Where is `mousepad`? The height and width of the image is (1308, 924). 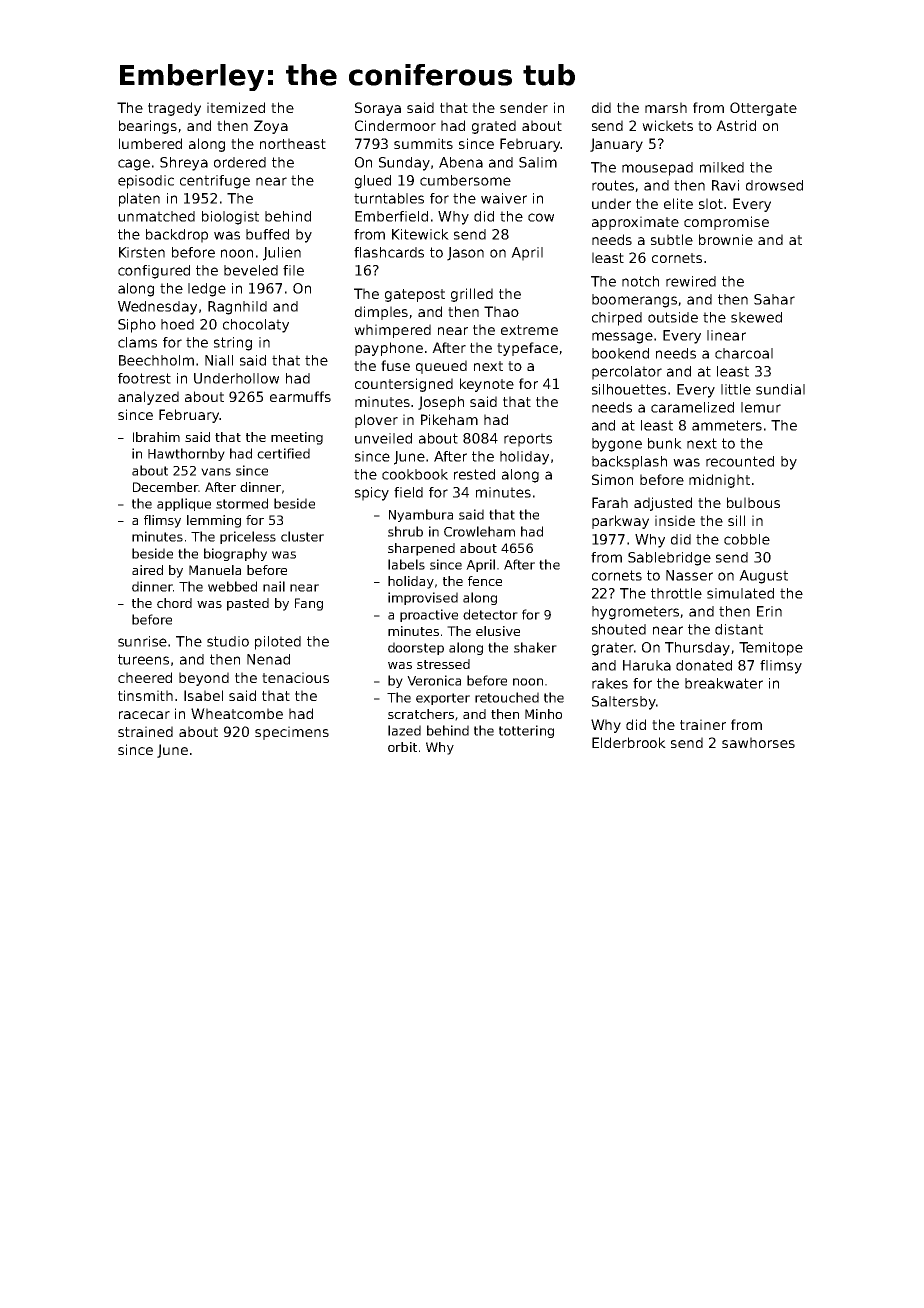 mousepad is located at coordinates (657, 169).
